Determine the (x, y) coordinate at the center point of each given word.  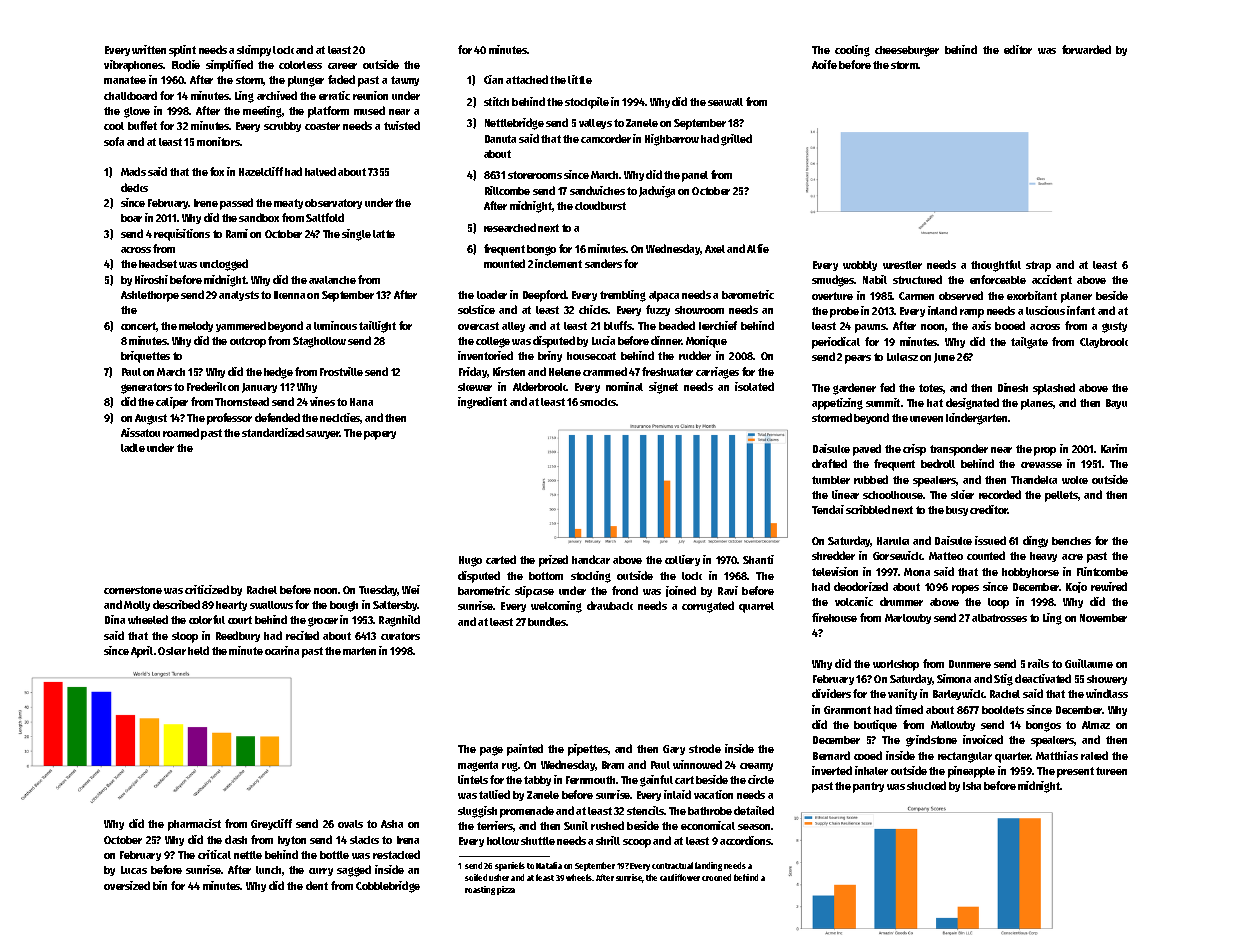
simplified (229, 66)
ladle (133, 447)
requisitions (182, 235)
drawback (610, 605)
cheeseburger (907, 51)
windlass (1107, 693)
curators (400, 636)
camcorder (606, 138)
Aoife (824, 64)
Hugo (470, 561)
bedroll (938, 463)
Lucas (134, 870)
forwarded (1086, 49)
